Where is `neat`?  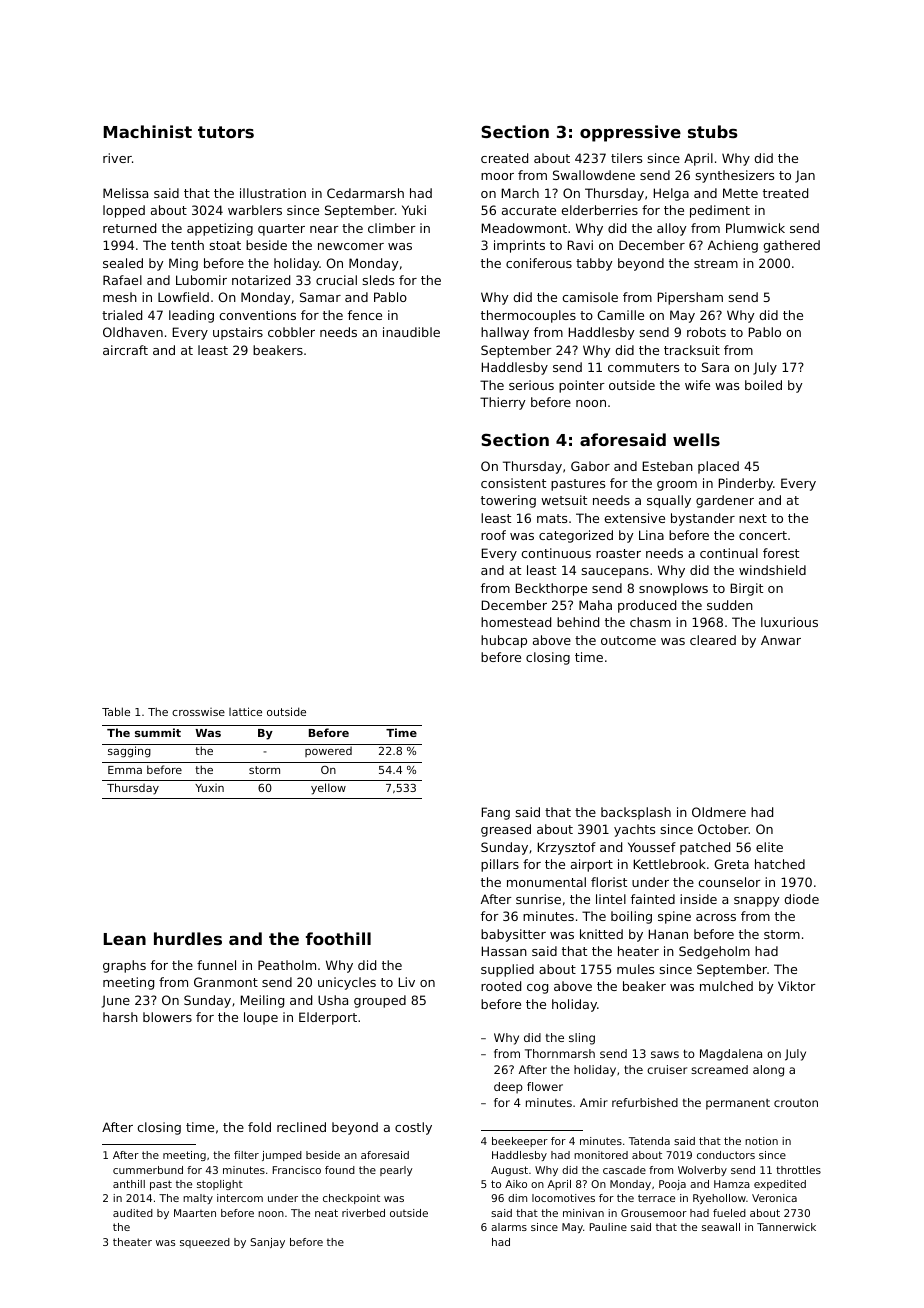 neat is located at coordinates (326, 1213).
